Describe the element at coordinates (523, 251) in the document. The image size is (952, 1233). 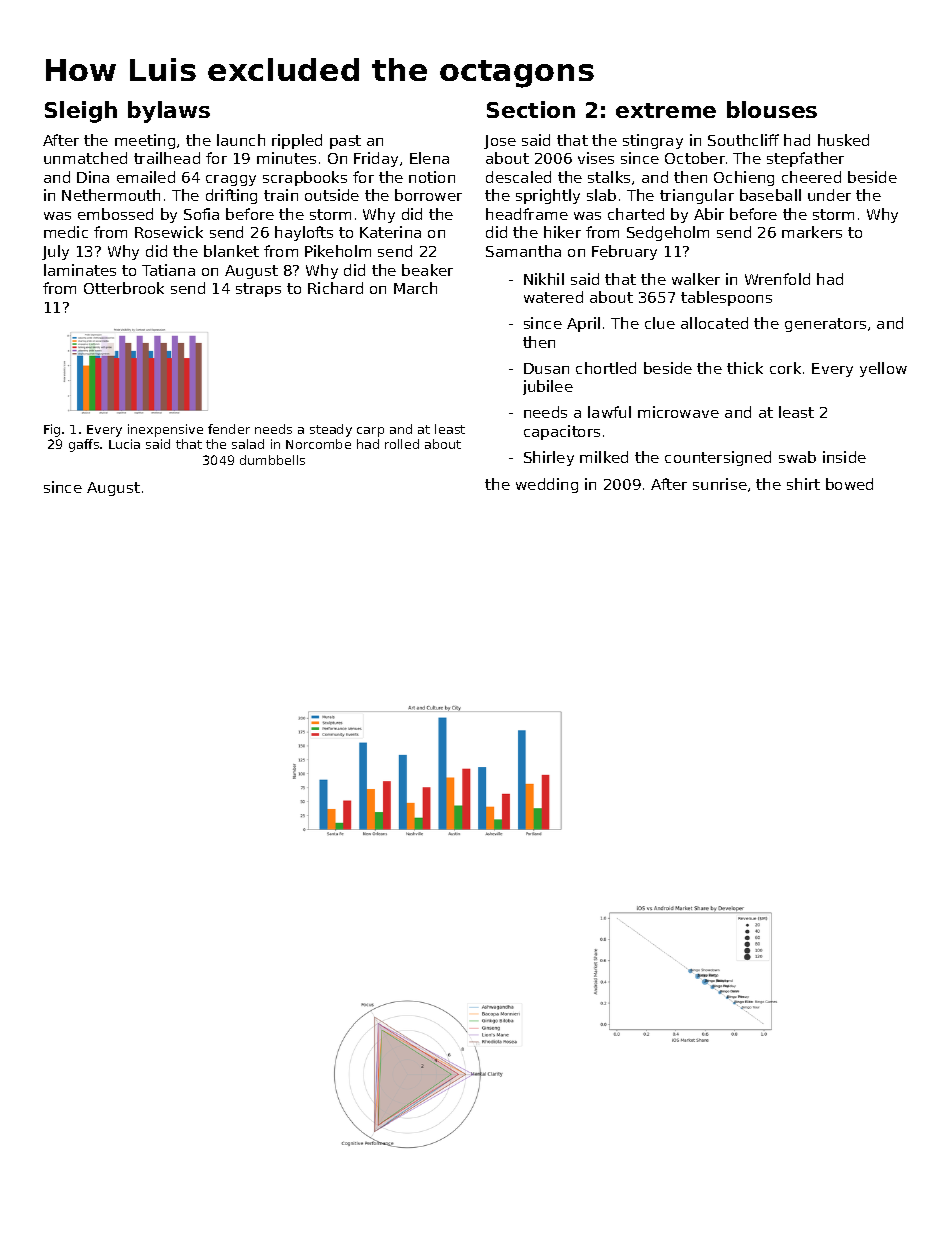
I see `Samantha` at that location.
